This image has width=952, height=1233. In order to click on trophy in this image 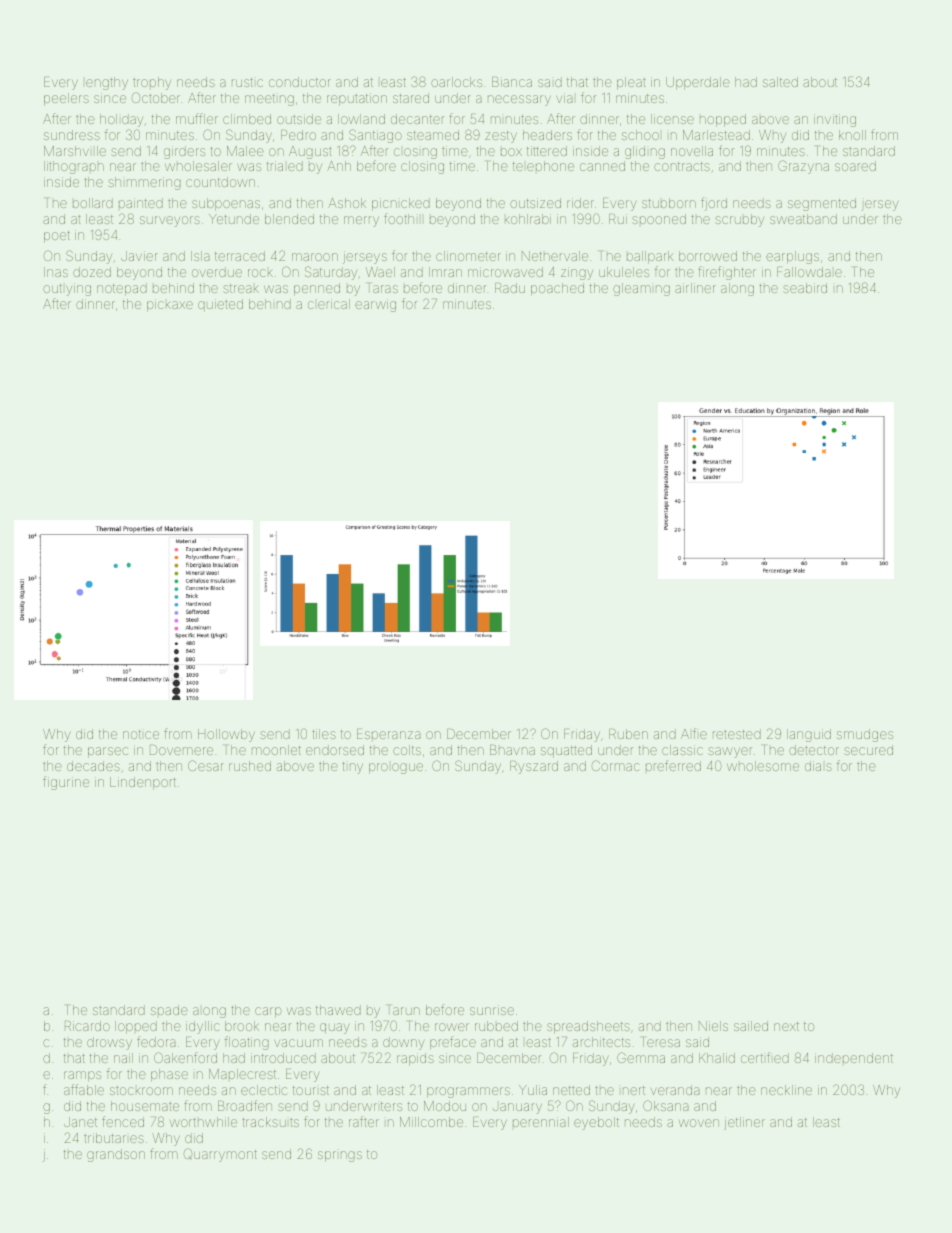, I will do `click(152, 83)`.
